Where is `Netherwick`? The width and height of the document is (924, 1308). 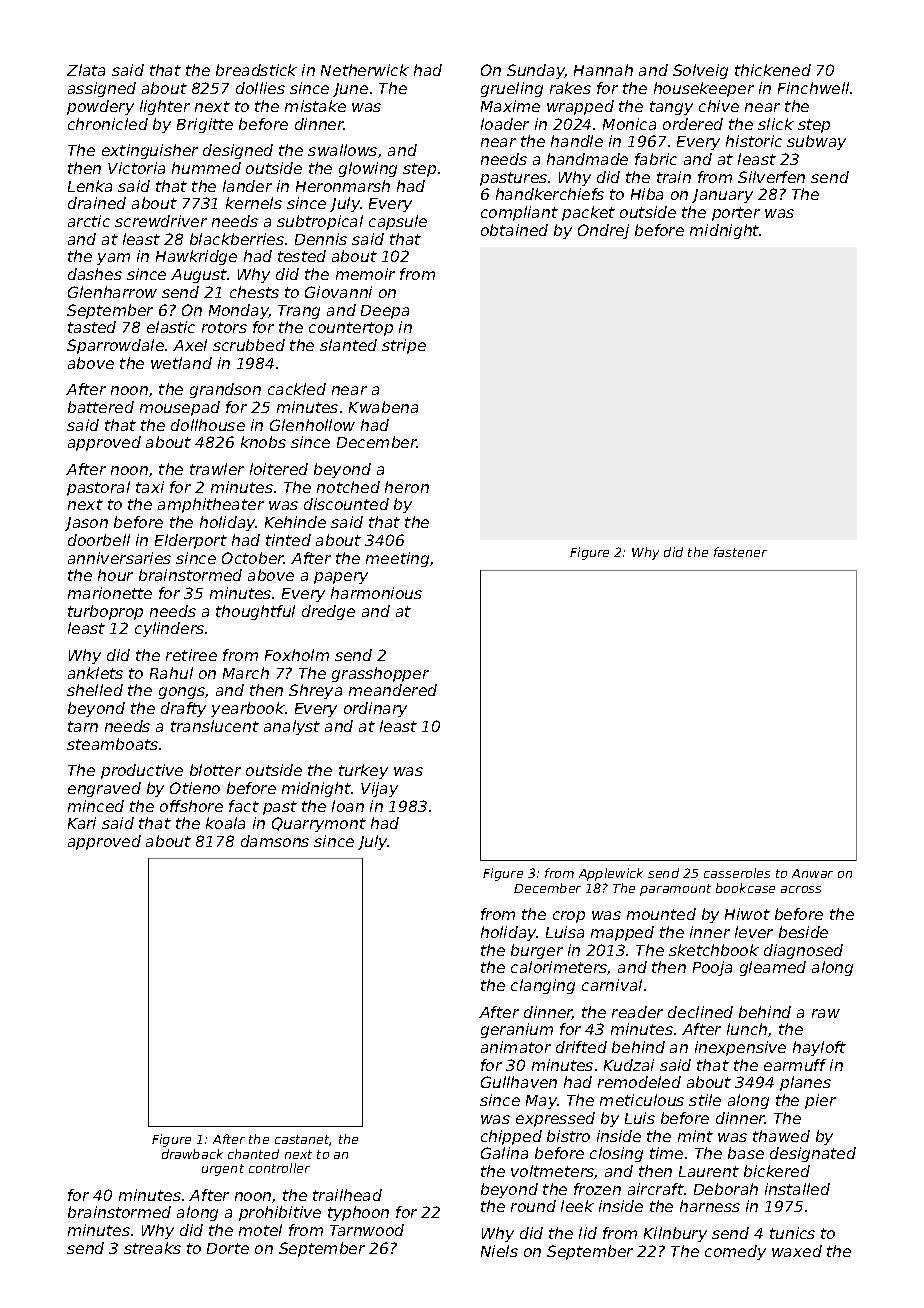 Netherwick is located at coordinates (365, 70).
